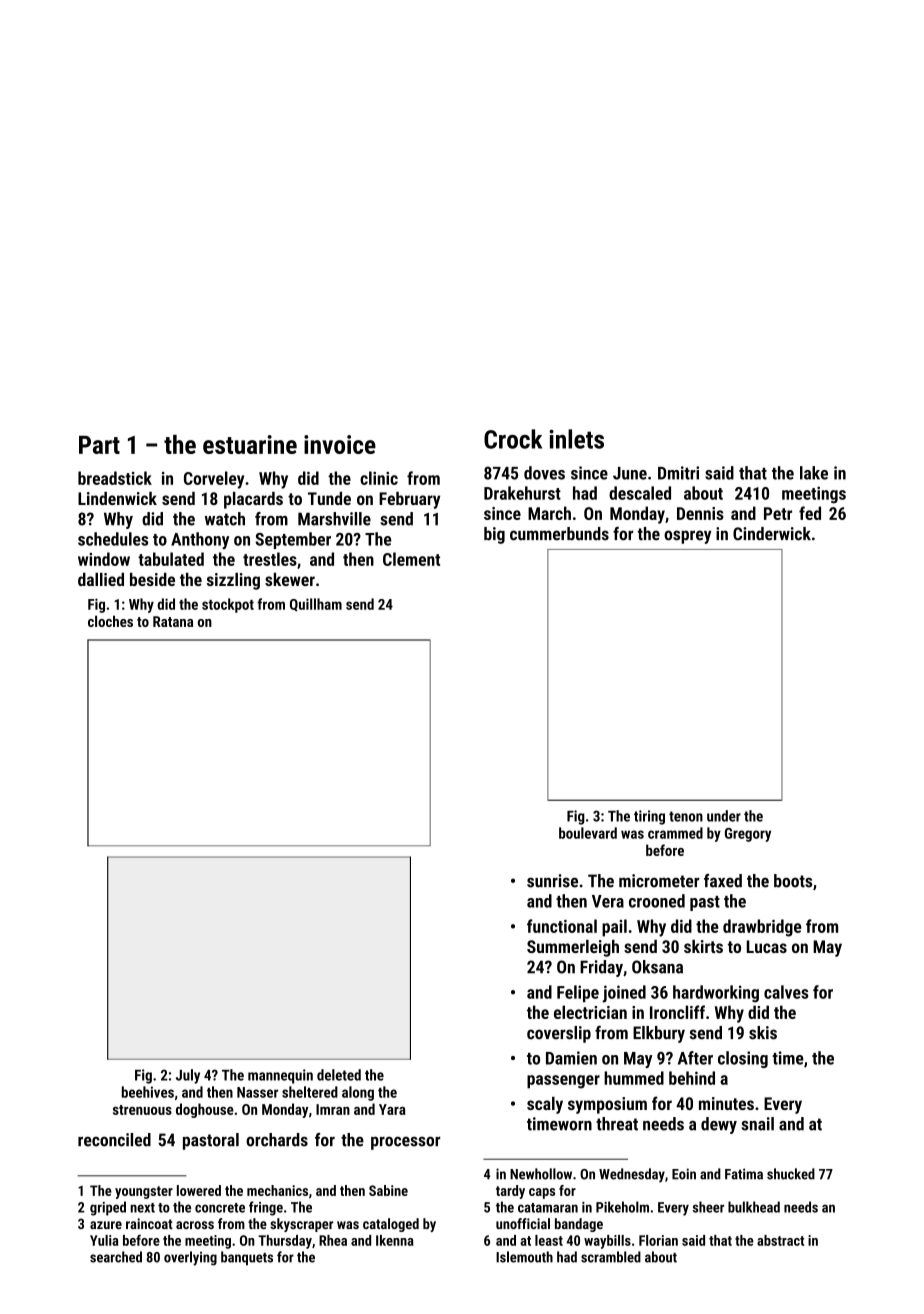 This image has height=1314, width=924. Describe the element at coordinates (793, 881) in the image. I see `boots` at that location.
